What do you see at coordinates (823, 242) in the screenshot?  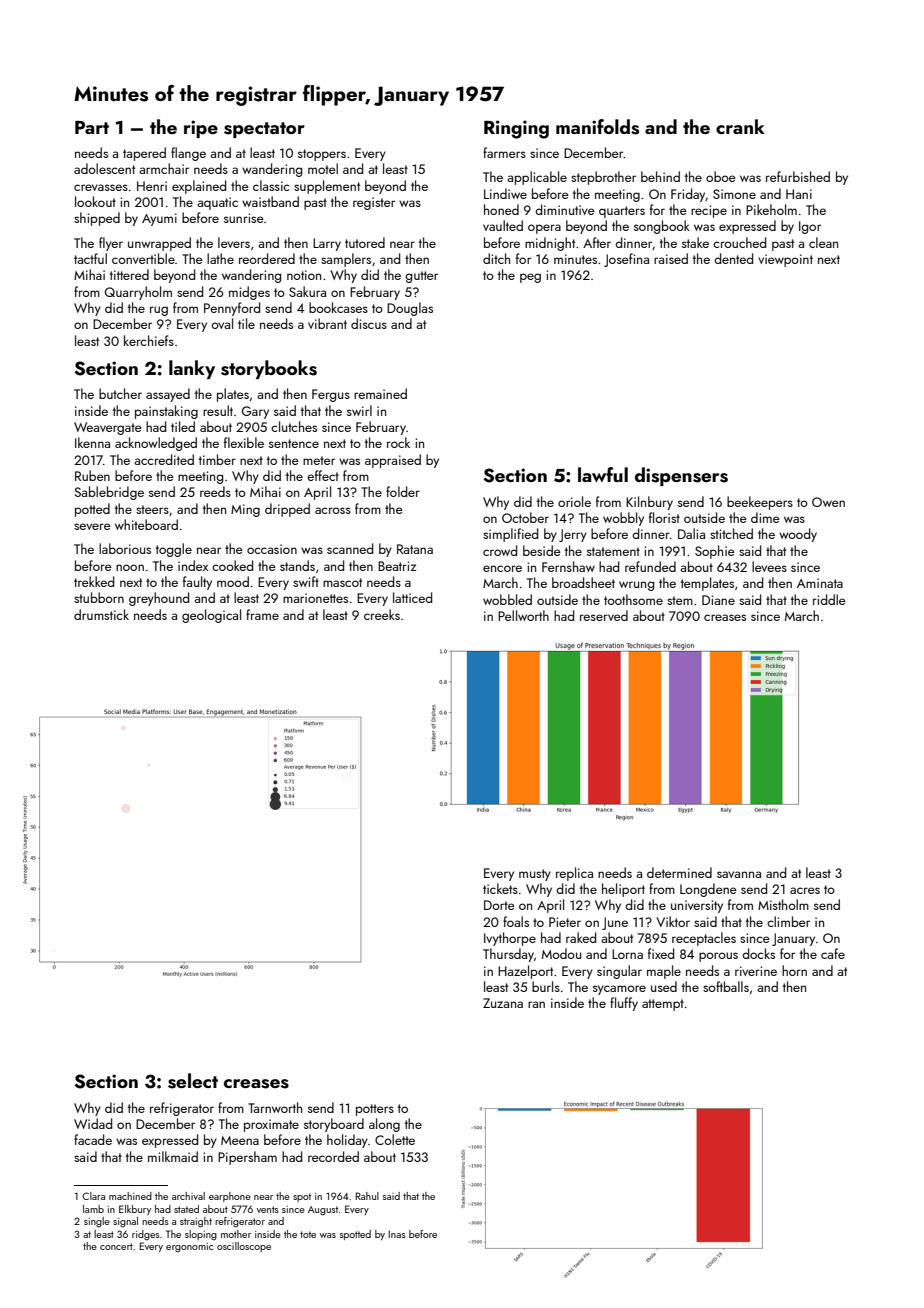 I see `clean` at bounding box center [823, 242].
